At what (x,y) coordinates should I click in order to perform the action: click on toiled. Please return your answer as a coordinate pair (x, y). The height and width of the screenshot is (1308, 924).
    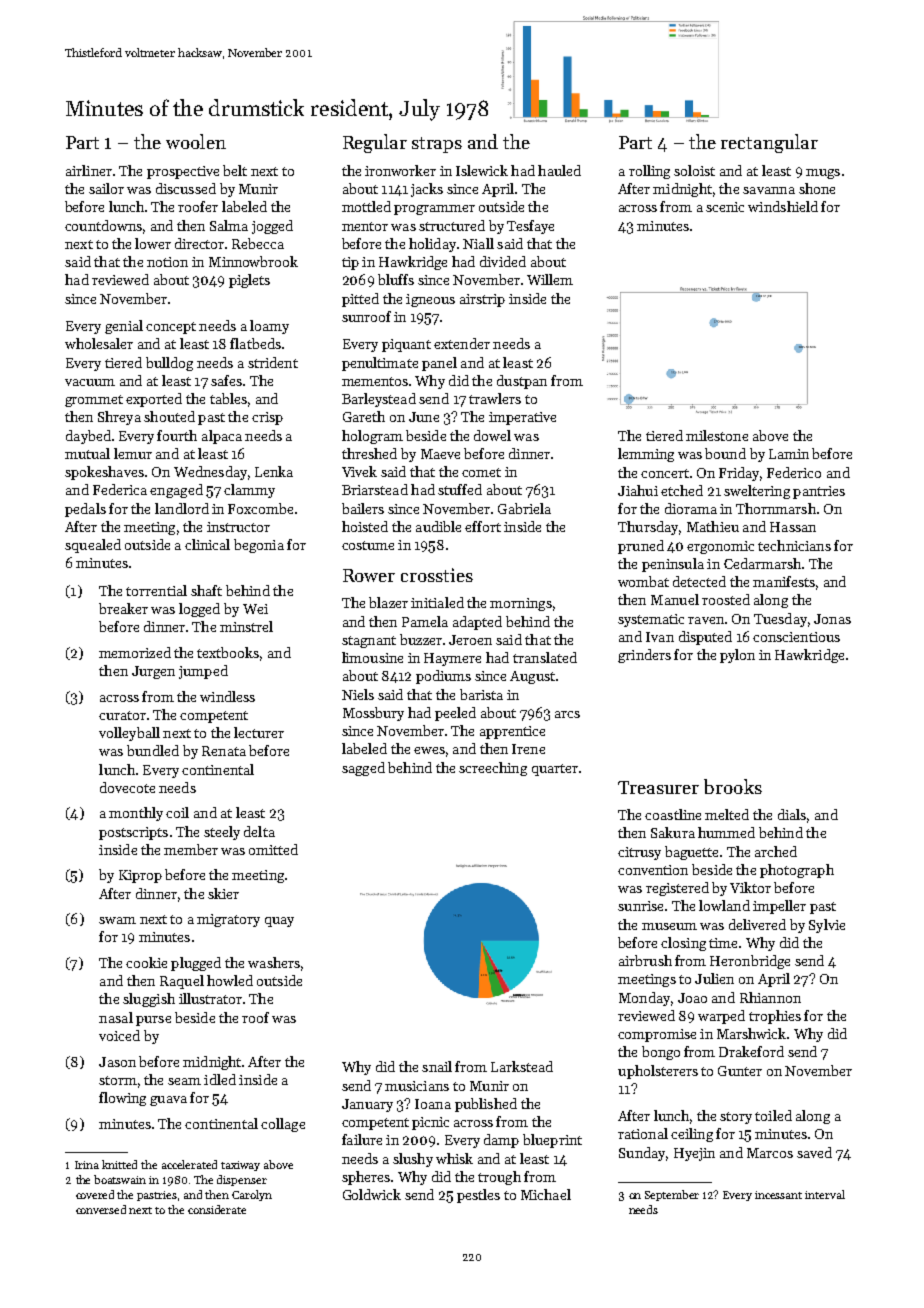
    Looking at the image, I should click on (773, 1115).
